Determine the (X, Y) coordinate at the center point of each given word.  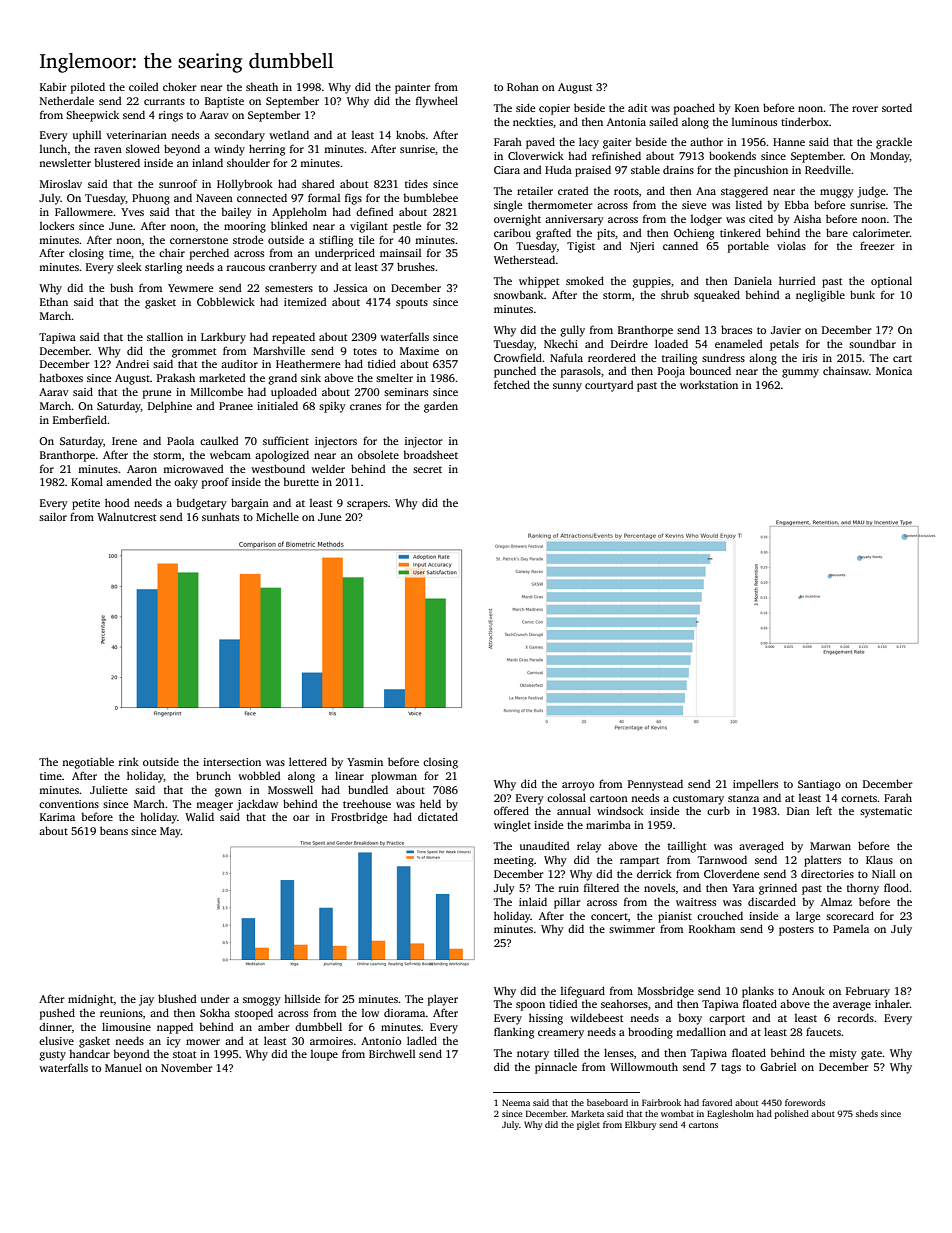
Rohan (523, 86)
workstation (709, 384)
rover (865, 109)
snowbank (519, 294)
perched (209, 254)
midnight (91, 1000)
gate (871, 1055)
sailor (53, 516)
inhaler (892, 1003)
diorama (405, 1012)
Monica (894, 371)
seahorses (624, 1003)
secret (427, 469)
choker (180, 86)
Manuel (123, 1067)
